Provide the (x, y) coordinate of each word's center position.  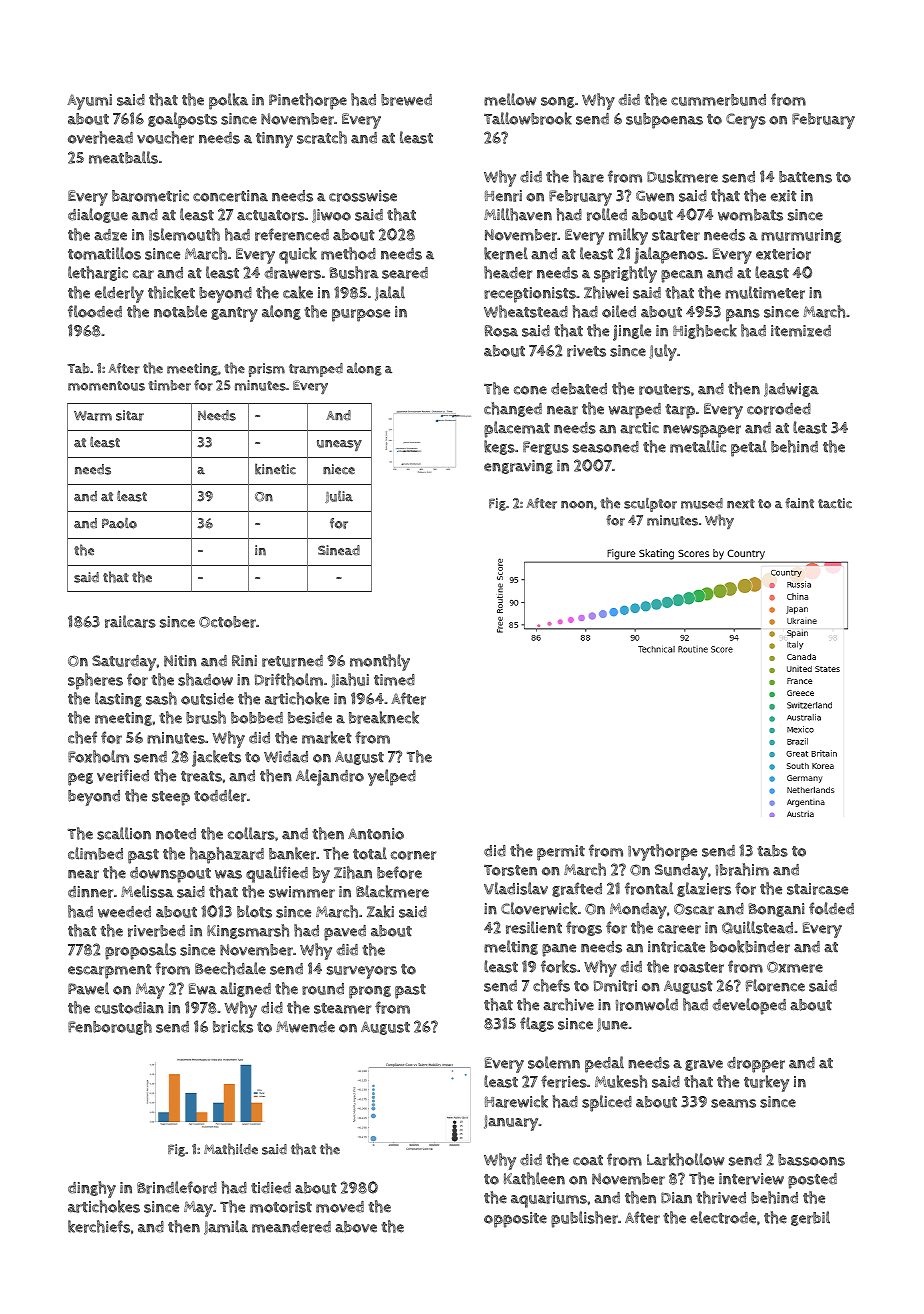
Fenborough (110, 1027)
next (741, 504)
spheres (95, 681)
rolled (607, 214)
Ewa (203, 989)
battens (805, 177)
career (679, 929)
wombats (750, 215)
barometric (150, 196)
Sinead (339, 550)
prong (370, 992)
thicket (171, 292)
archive (568, 1004)
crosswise (363, 196)
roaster (699, 967)
